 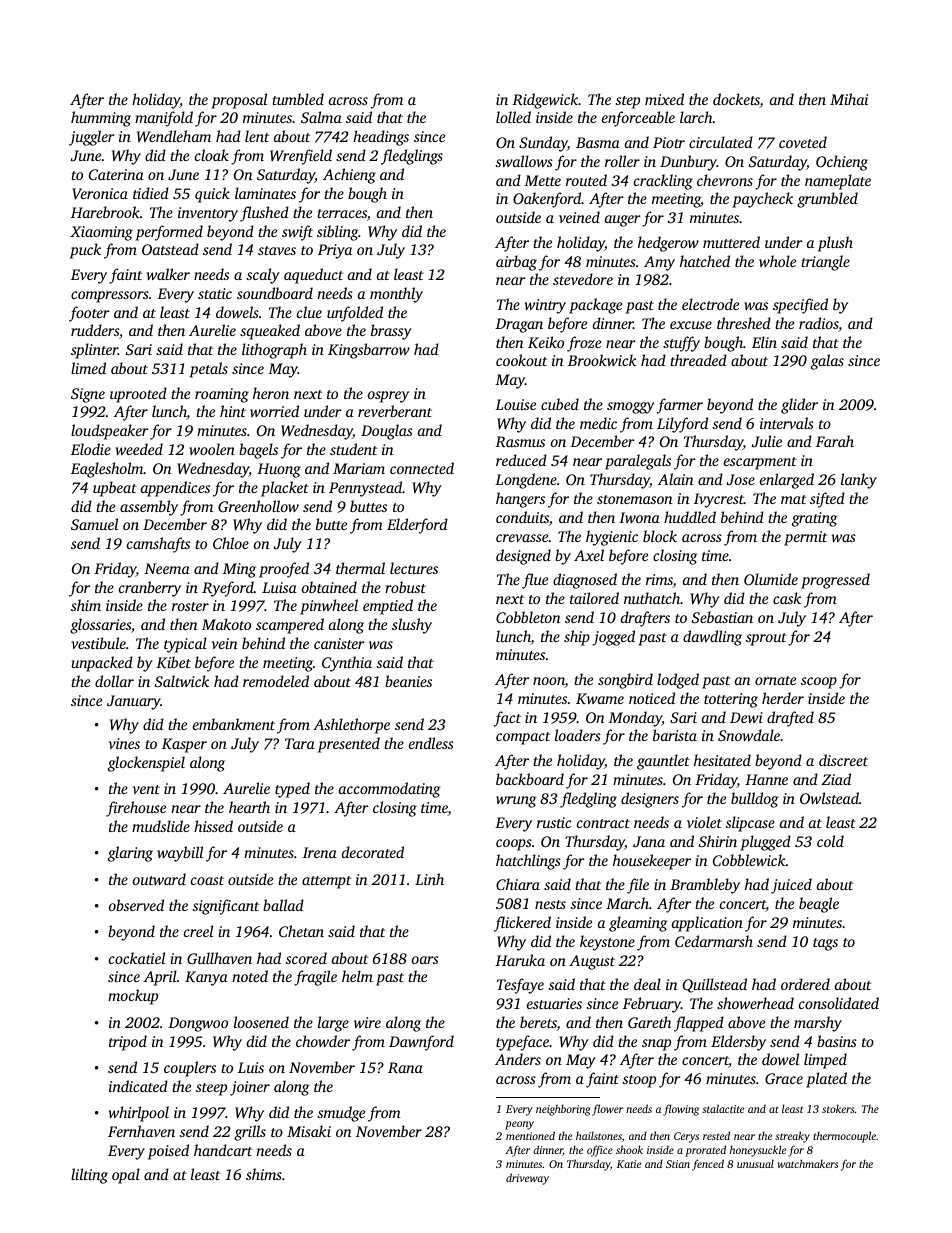 I want to click on whole, so click(x=777, y=261).
